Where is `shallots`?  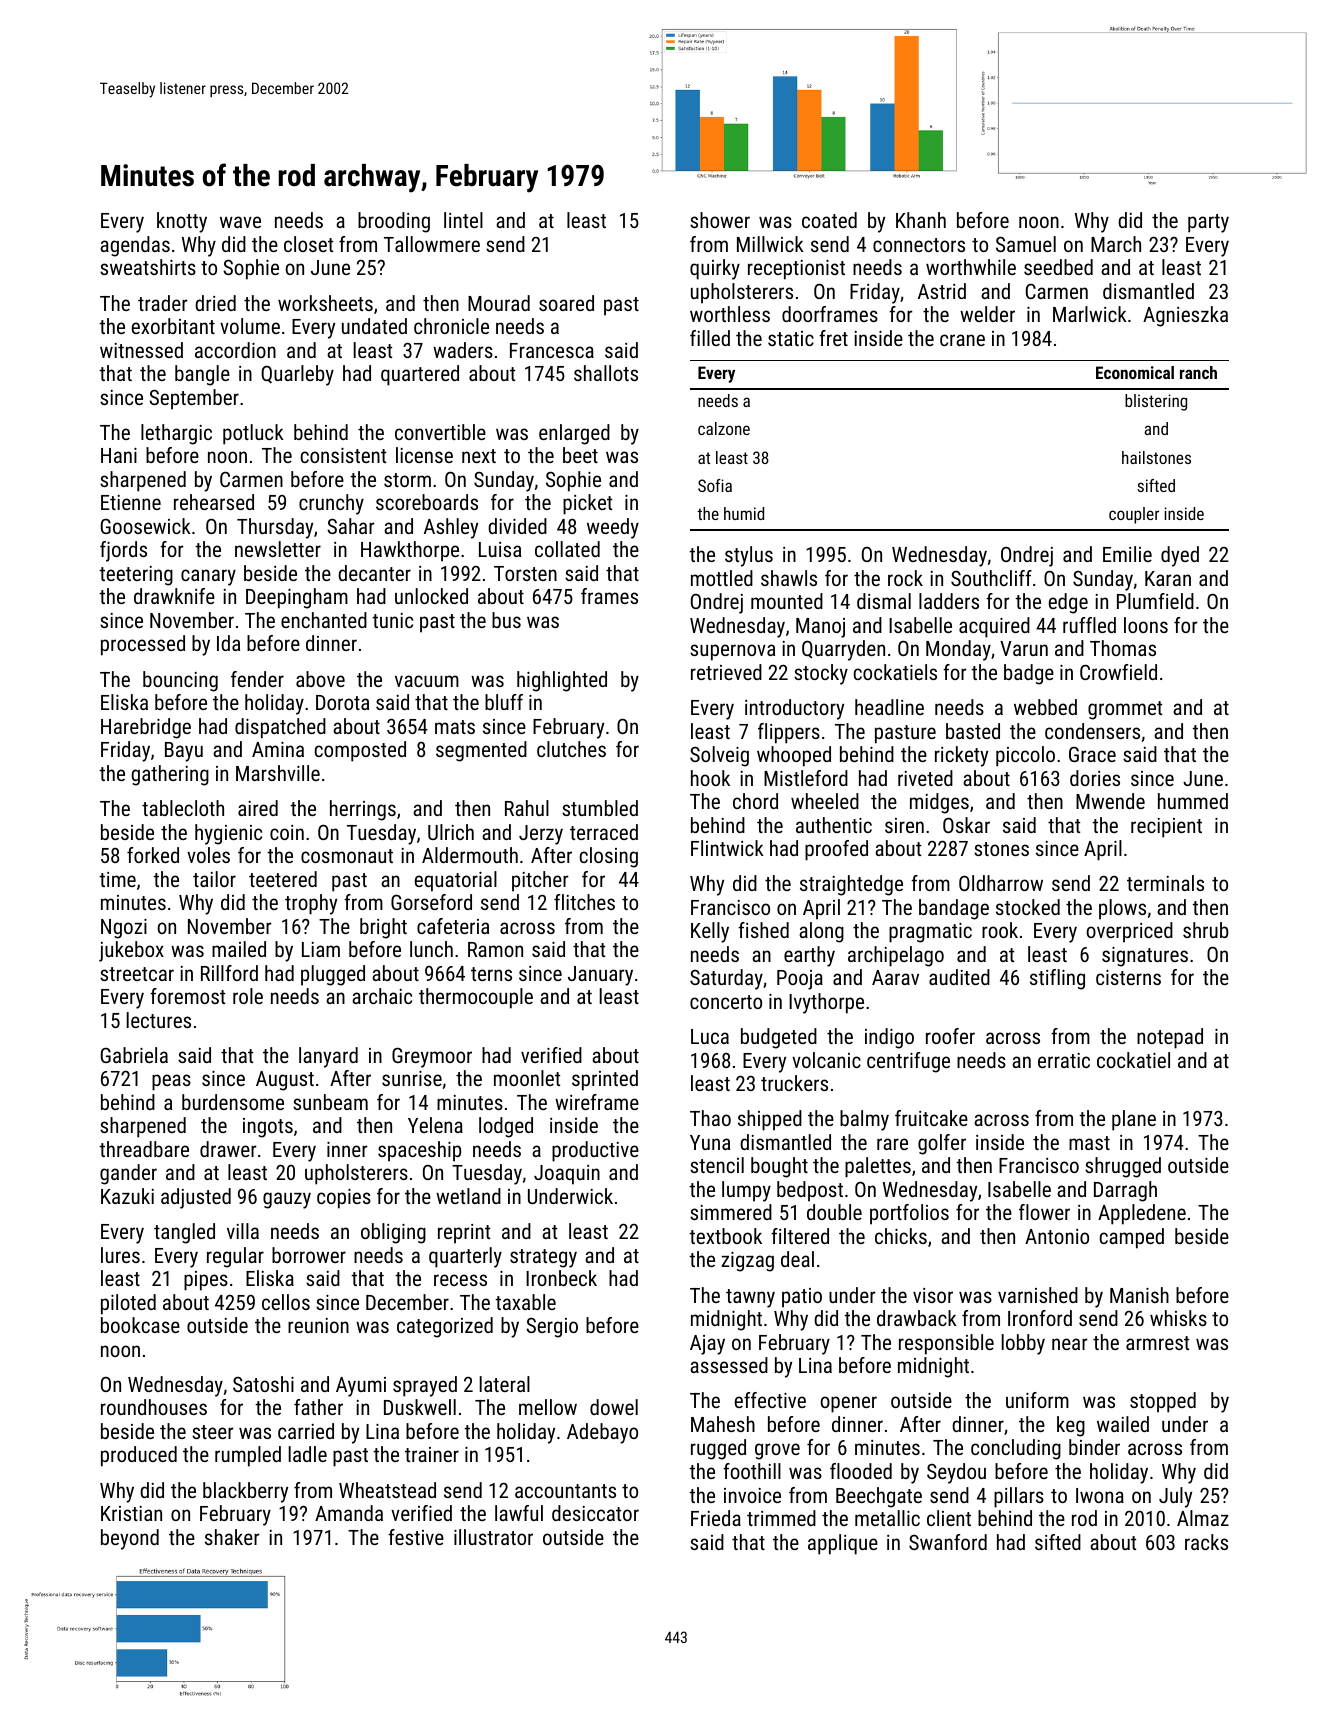 shallots is located at coordinates (606, 373).
